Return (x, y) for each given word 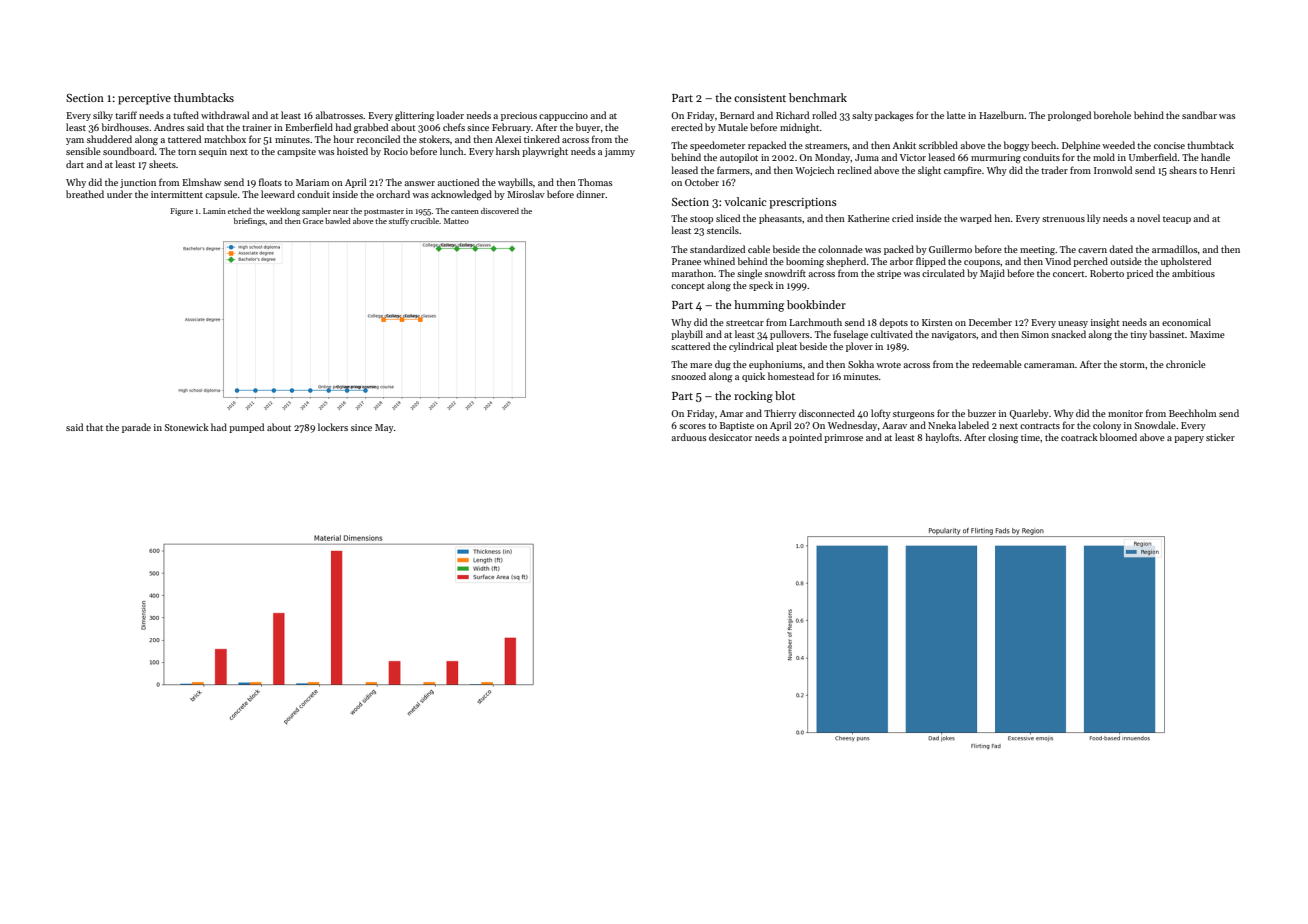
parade (136, 428)
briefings (249, 222)
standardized (717, 249)
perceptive (144, 99)
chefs (454, 127)
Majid (992, 274)
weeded (1118, 145)
